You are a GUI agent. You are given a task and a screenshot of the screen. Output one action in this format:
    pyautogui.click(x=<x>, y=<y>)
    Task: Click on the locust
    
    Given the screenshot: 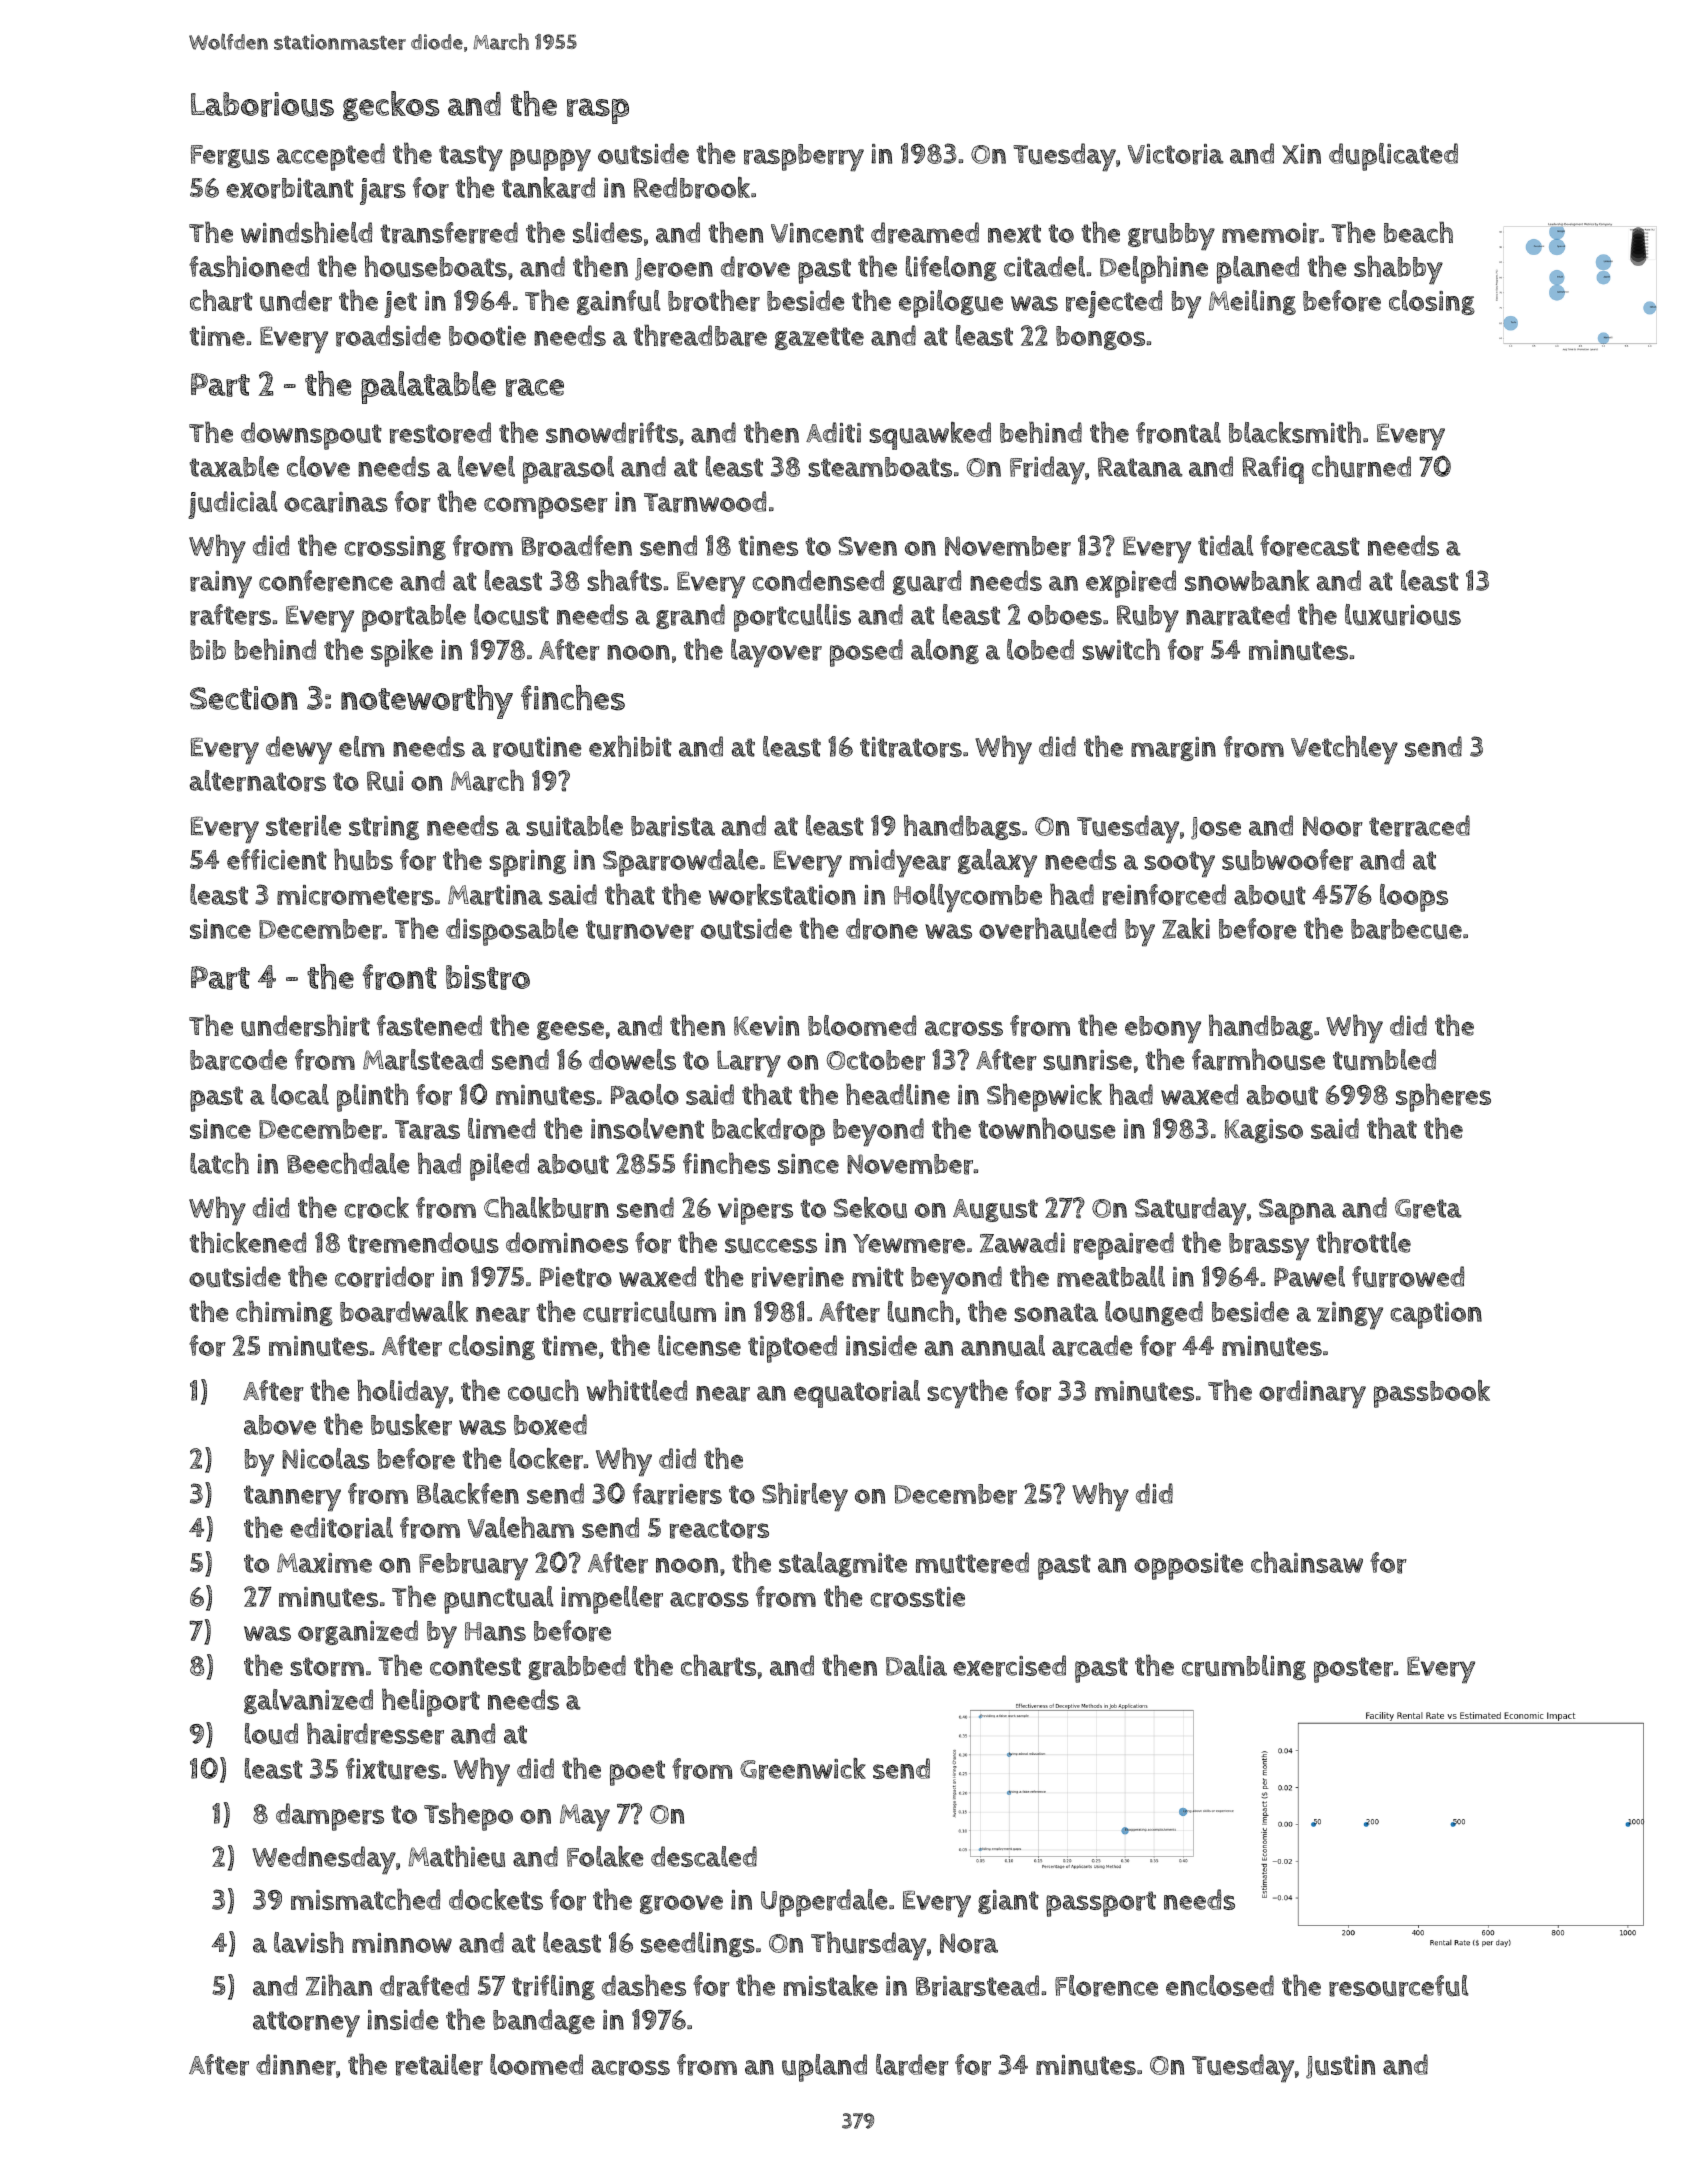 What is the action you would take?
    pyautogui.click(x=511, y=615)
